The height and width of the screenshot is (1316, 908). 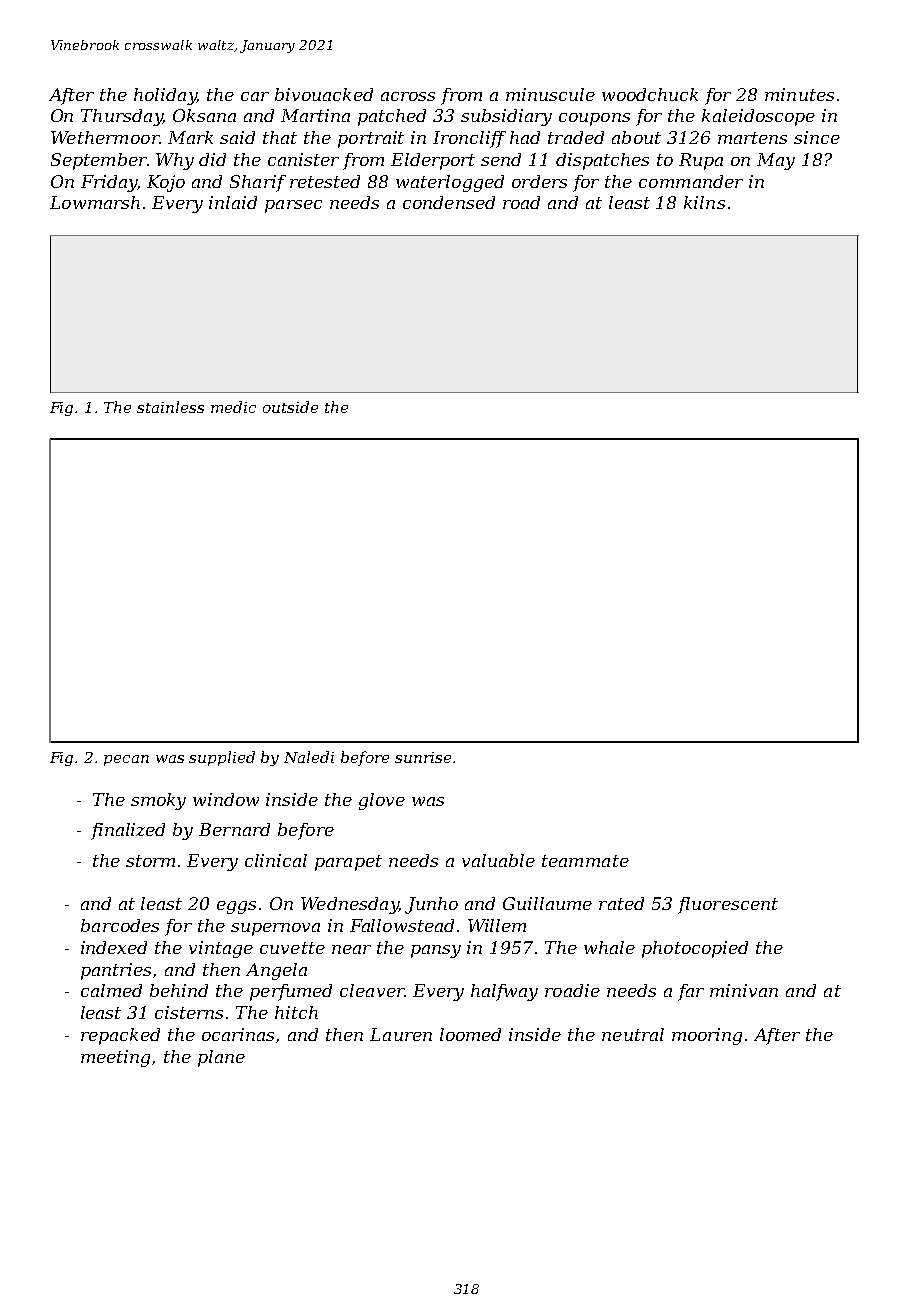 What do you see at coordinates (776, 161) in the screenshot?
I see `May` at bounding box center [776, 161].
